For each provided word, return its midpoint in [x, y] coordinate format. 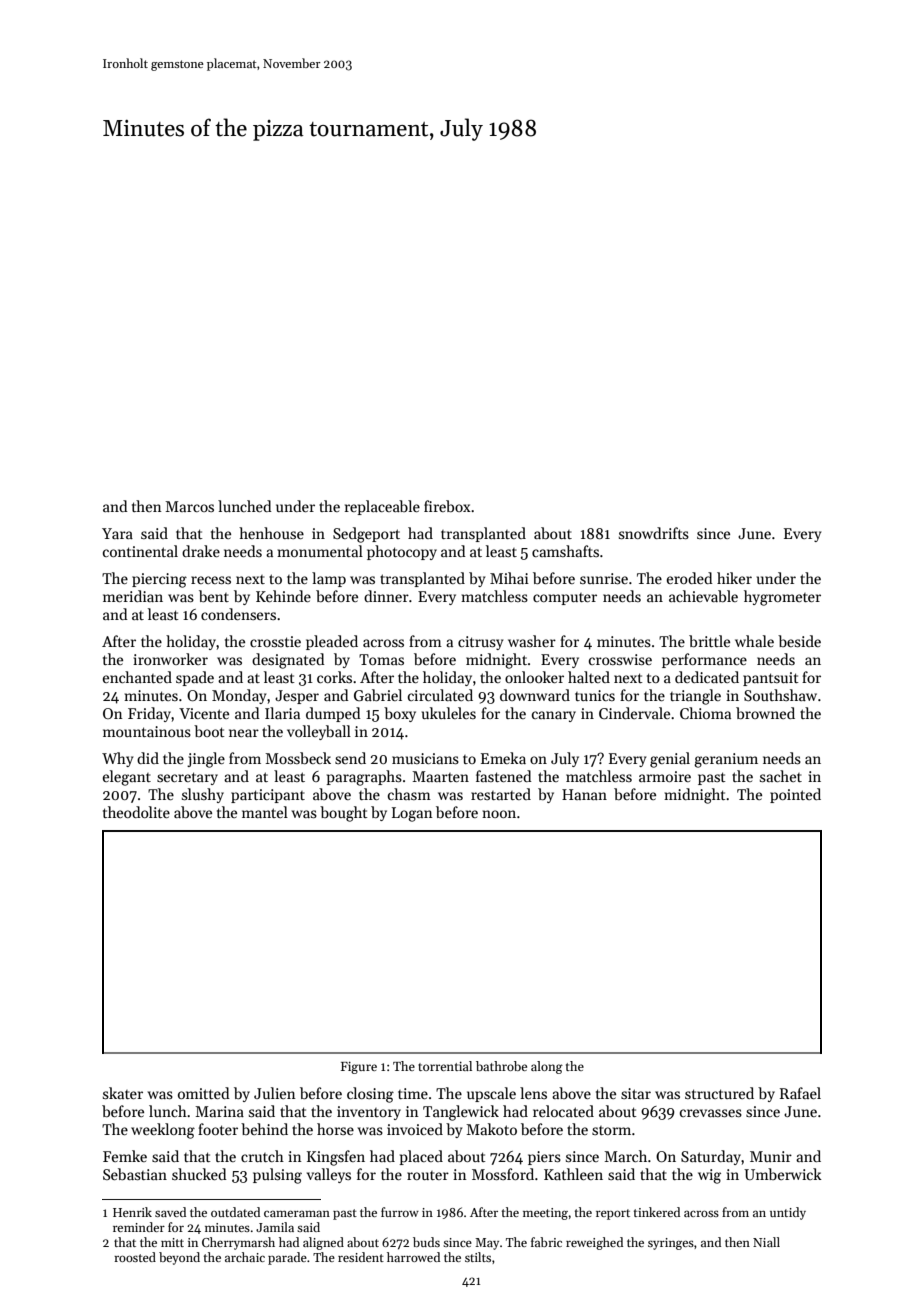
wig [709, 1176]
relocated [563, 1111]
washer [532, 641]
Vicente [204, 713]
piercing [159, 580]
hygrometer [782, 598]
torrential [445, 1066]
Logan [412, 814]
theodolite [136, 812]
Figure [359, 1068]
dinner [386, 596]
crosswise [620, 659]
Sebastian [135, 1174]
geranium [726, 760]
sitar [636, 1093]
